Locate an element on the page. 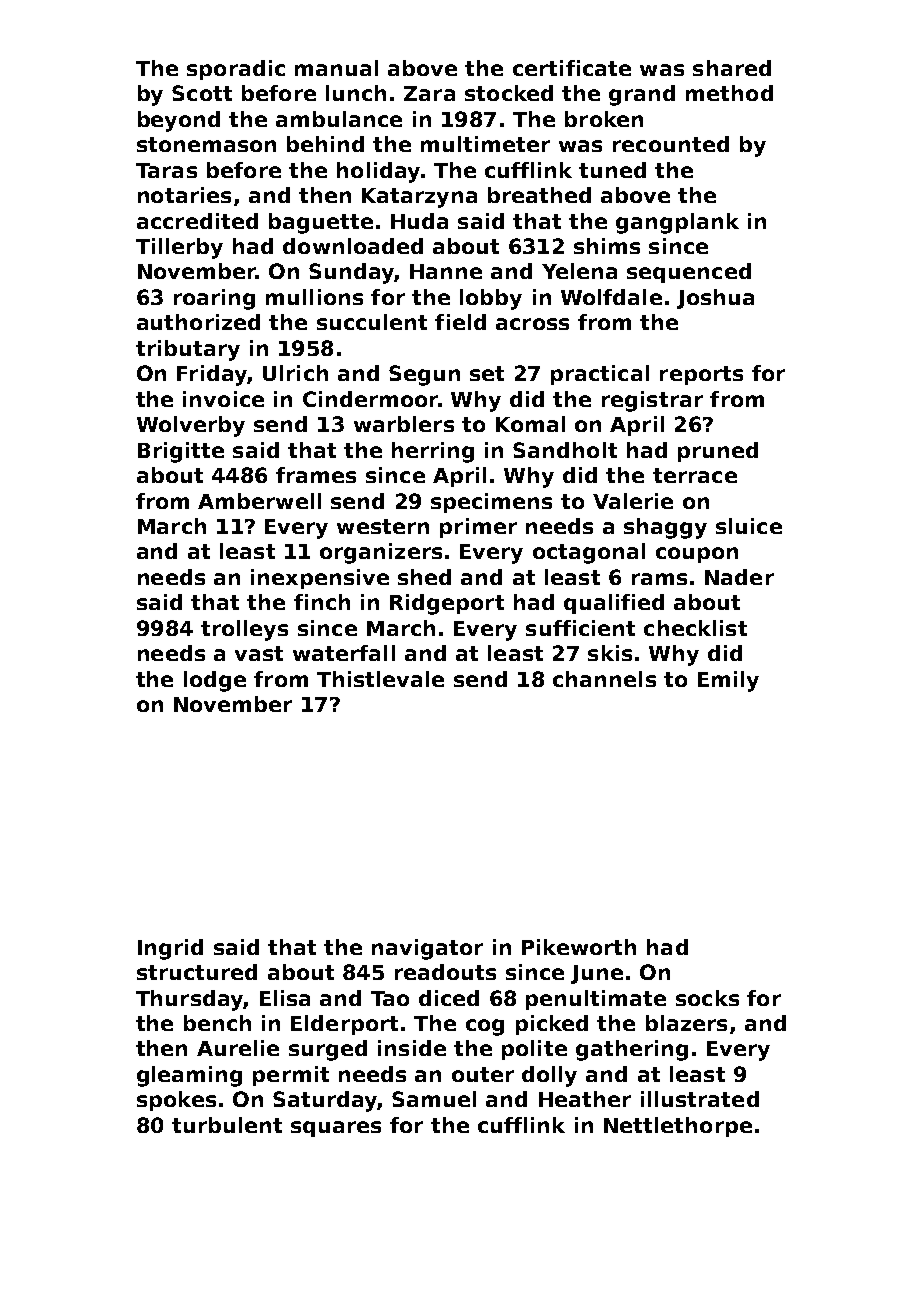  Scott is located at coordinates (202, 93).
